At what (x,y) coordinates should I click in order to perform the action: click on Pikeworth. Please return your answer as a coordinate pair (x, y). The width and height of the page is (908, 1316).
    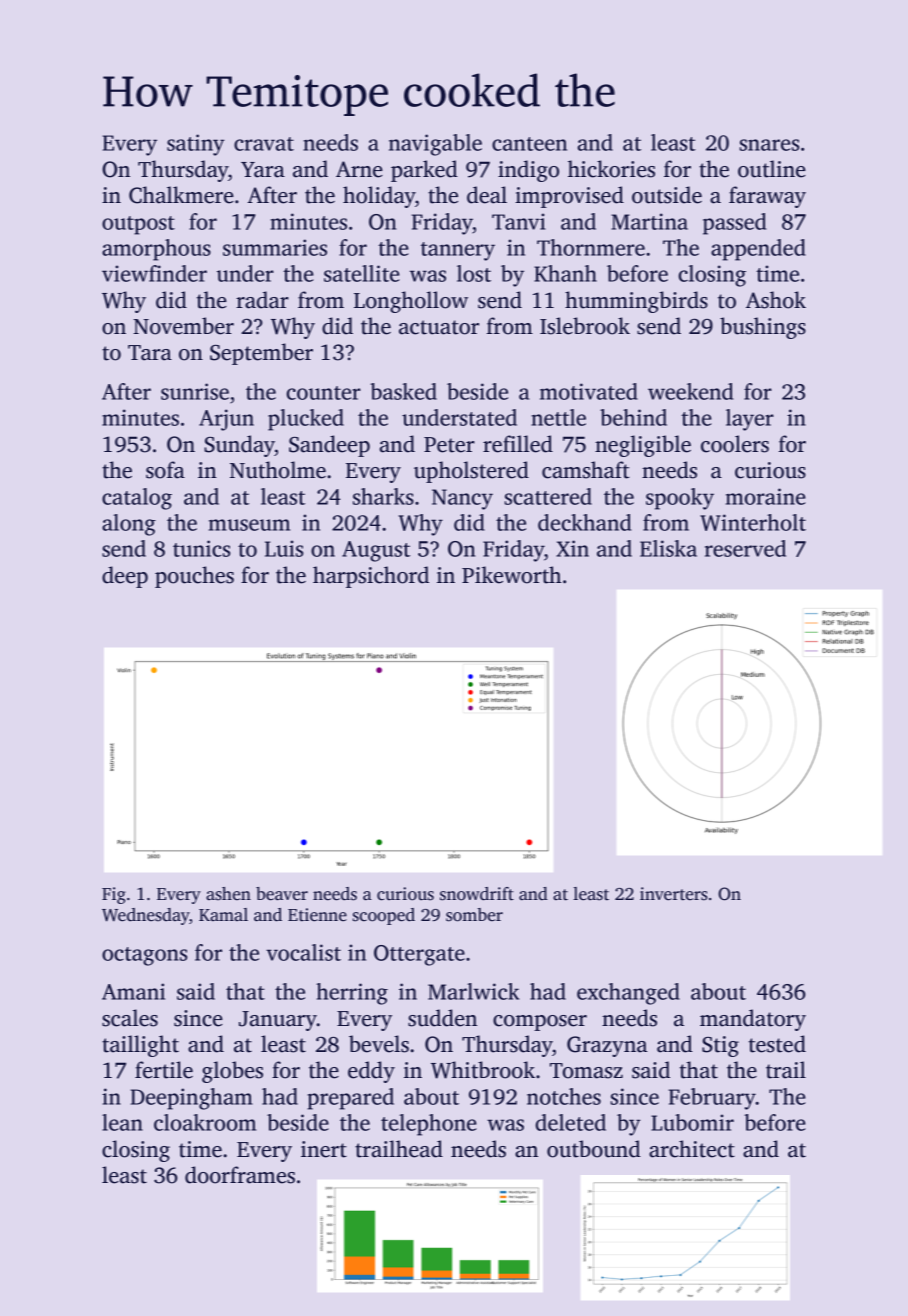
    Looking at the image, I should click on (511, 575).
